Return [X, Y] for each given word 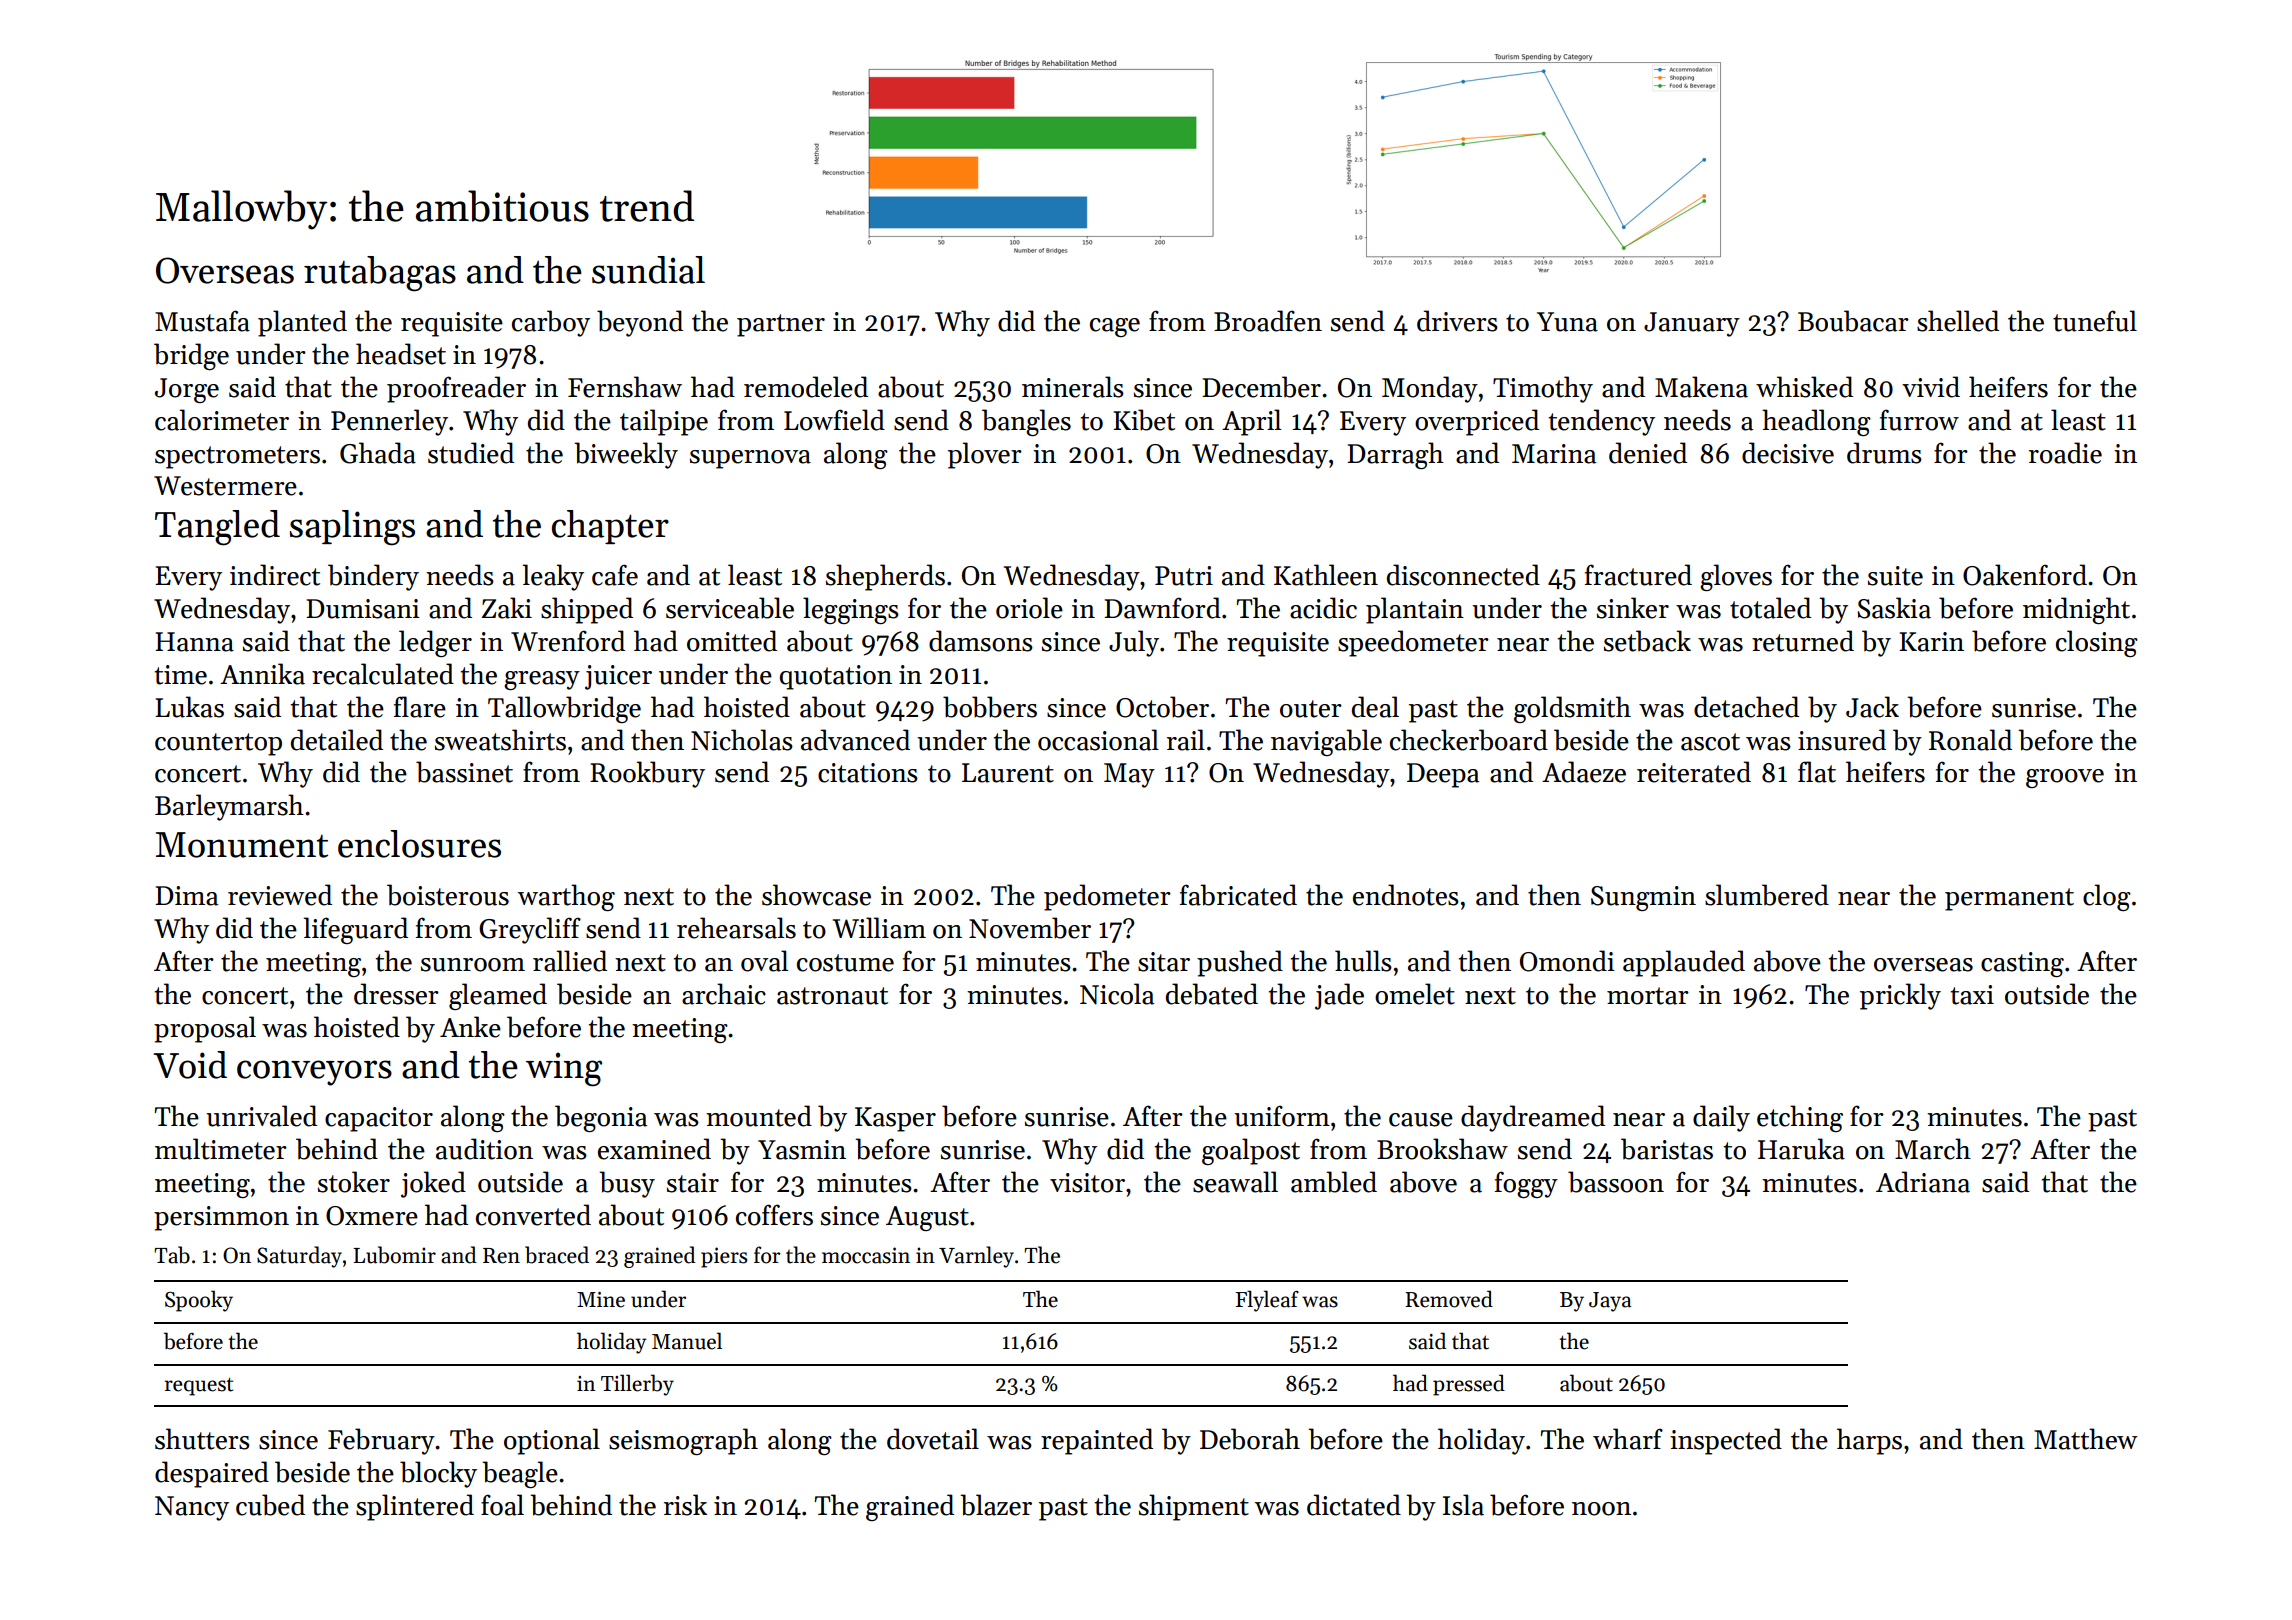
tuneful [2095, 321]
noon [1601, 1509]
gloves [1736, 577]
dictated [1354, 1505]
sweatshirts [500, 740]
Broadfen [1268, 321]
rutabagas [380, 274]
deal [1375, 707]
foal [502, 1505]
